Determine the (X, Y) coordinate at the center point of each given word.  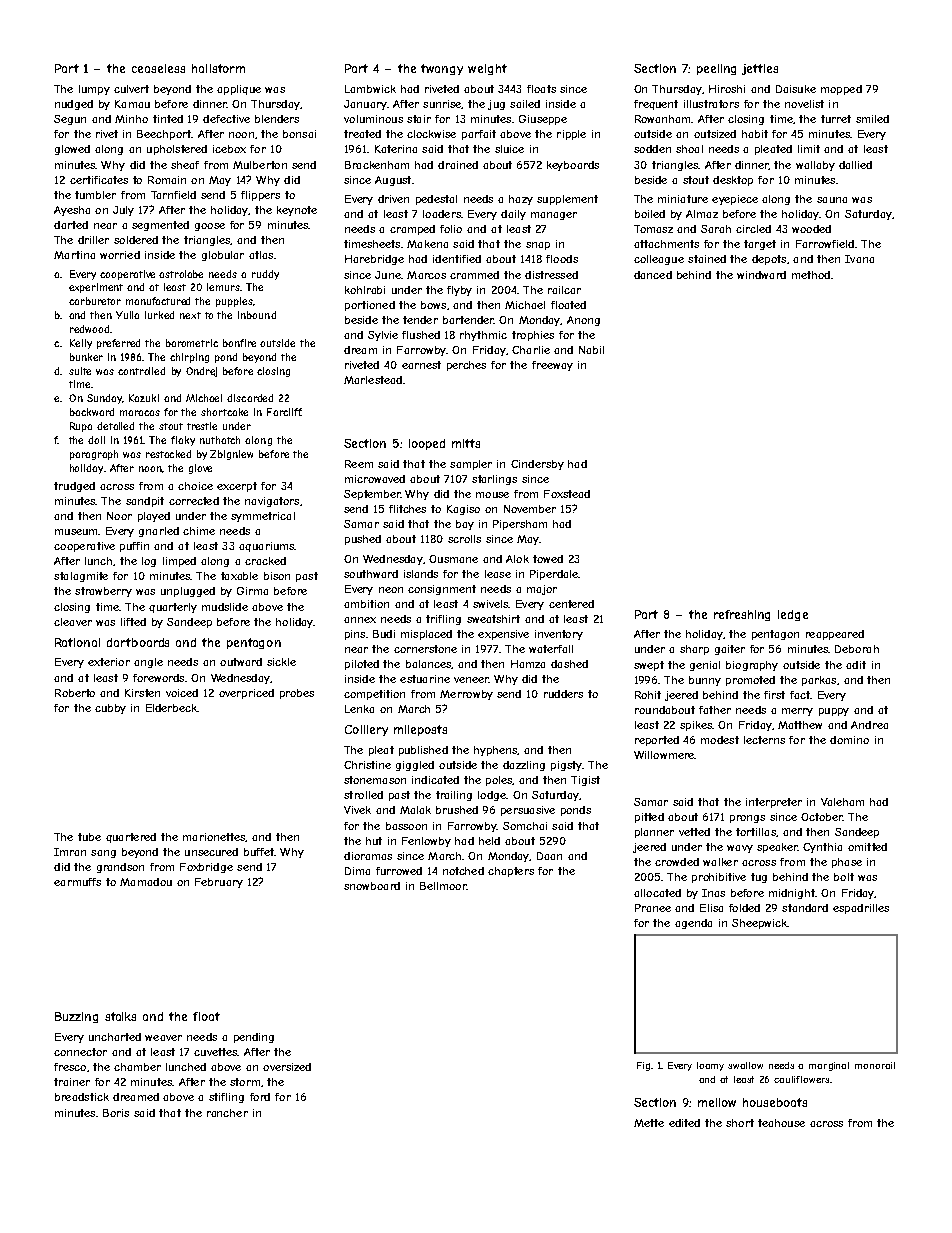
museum (76, 532)
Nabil (591, 350)
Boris (116, 1113)
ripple (571, 135)
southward (371, 574)
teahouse (781, 1123)
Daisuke (796, 89)
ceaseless (158, 68)
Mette (649, 1123)
